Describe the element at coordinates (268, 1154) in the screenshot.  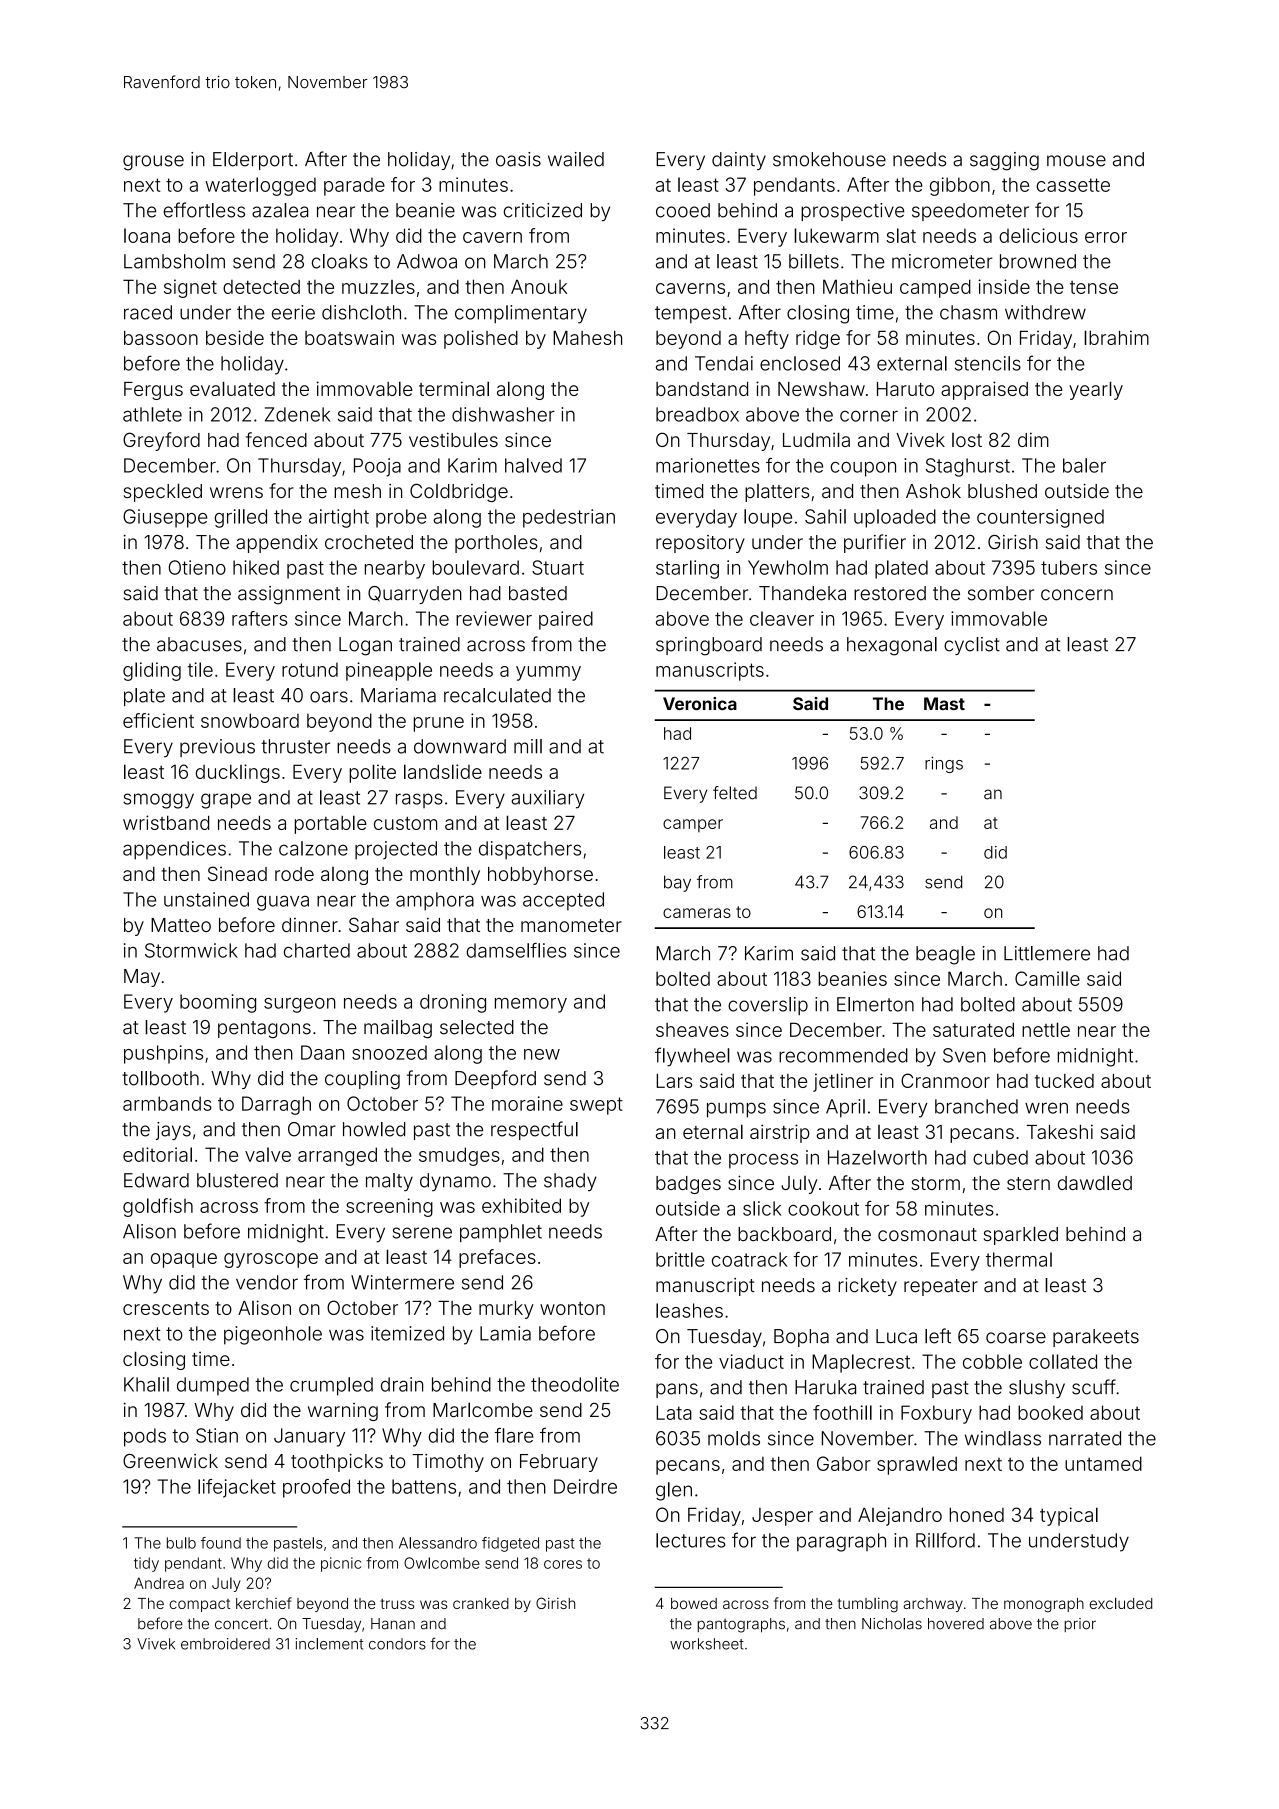
I see `valve` at that location.
